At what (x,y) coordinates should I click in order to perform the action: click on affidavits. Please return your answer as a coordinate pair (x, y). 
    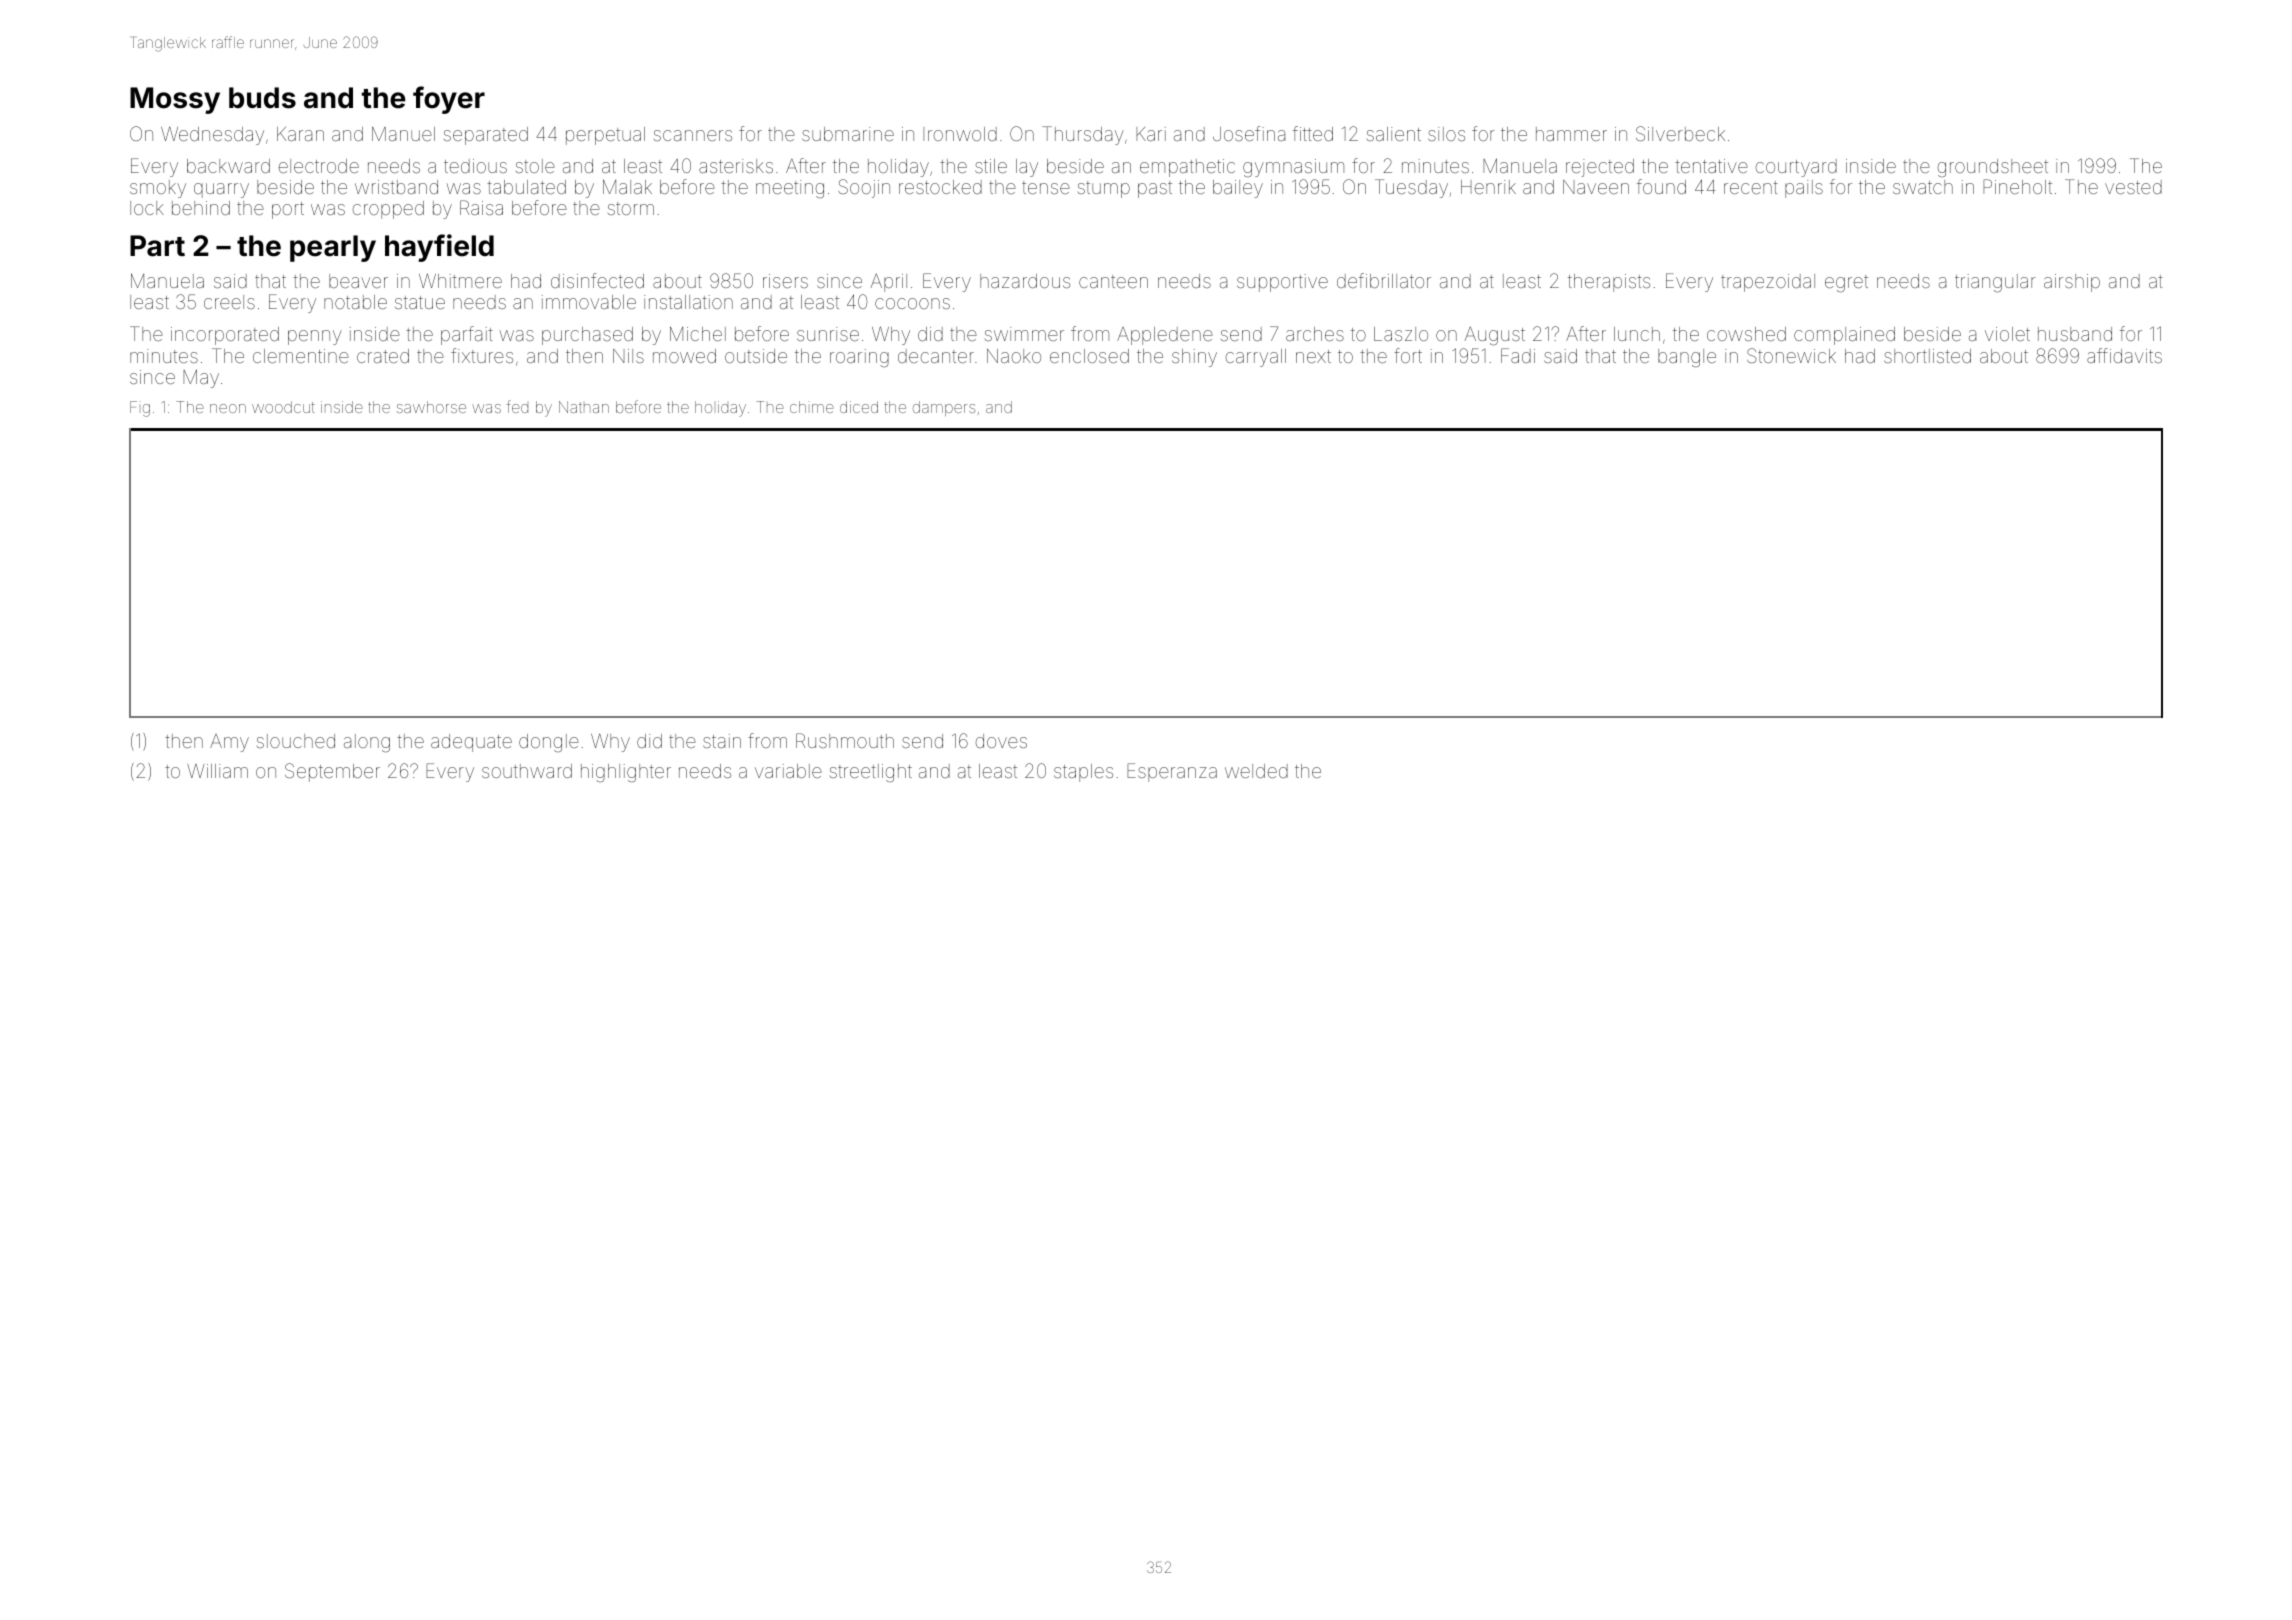
    Looking at the image, I should click on (2124, 355).
